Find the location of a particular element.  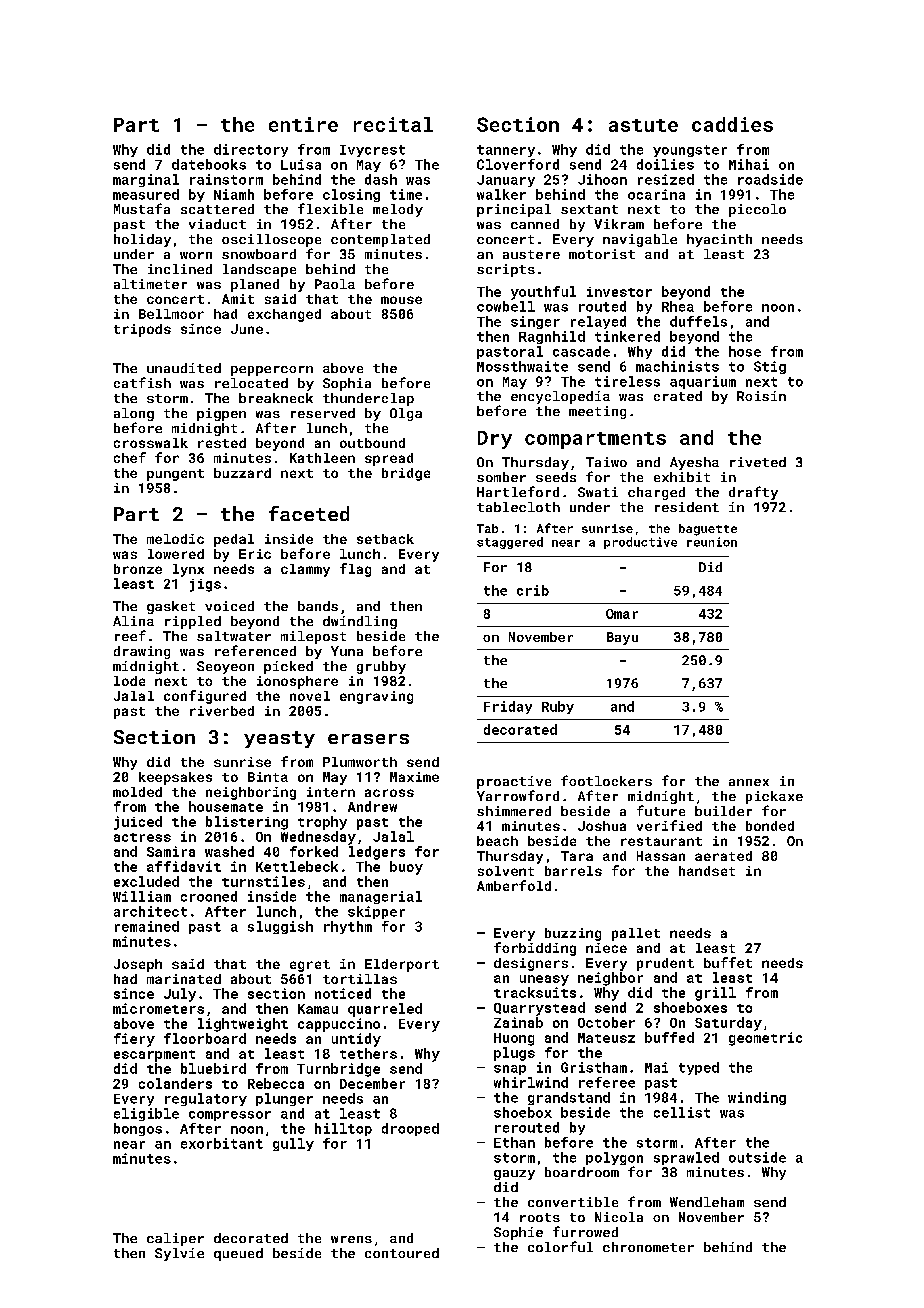

gully is located at coordinates (293, 1144).
